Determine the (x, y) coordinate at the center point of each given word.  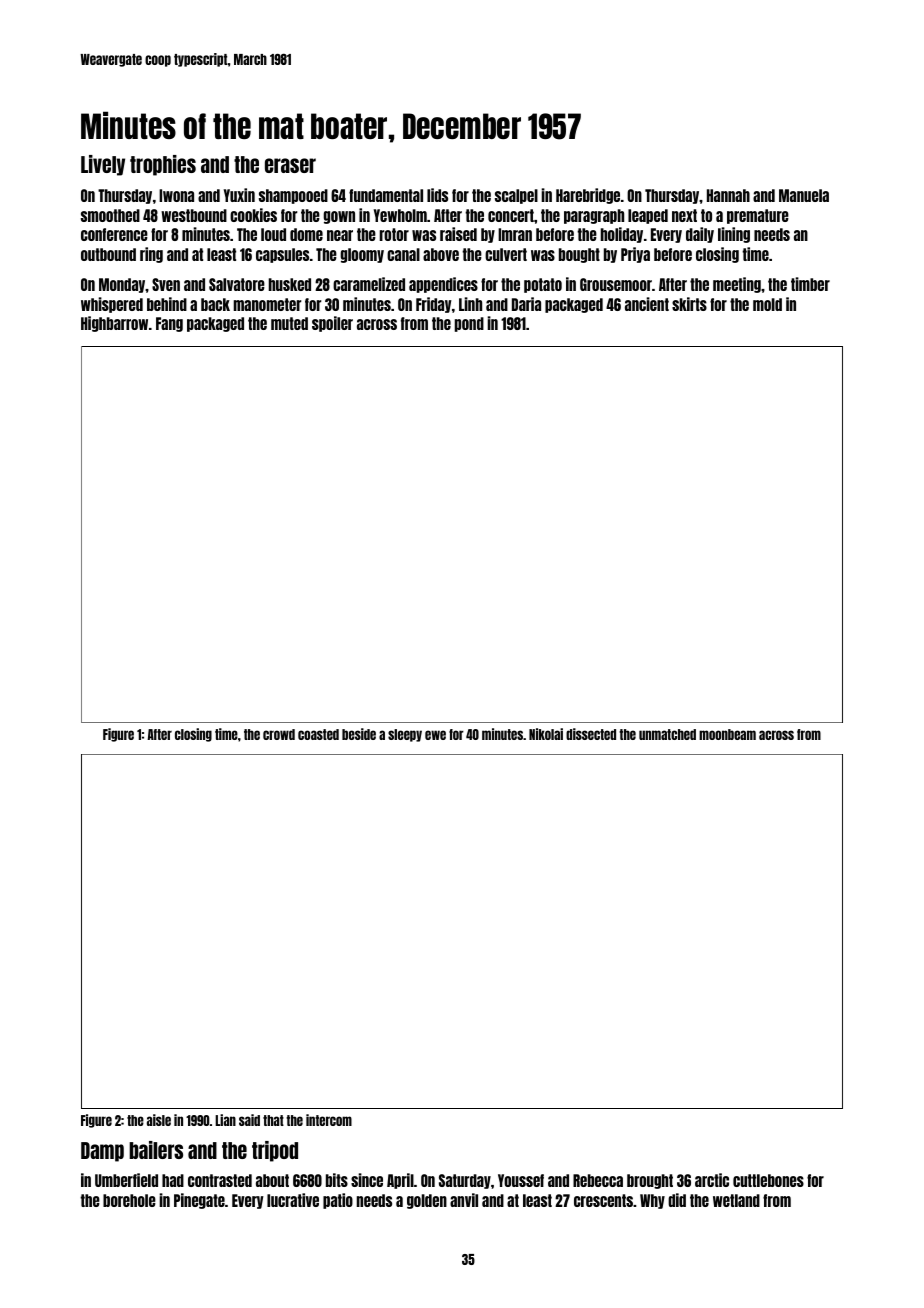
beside (359, 734)
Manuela (804, 195)
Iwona (176, 195)
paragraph (594, 216)
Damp (102, 1152)
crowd (279, 734)
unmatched (667, 734)
